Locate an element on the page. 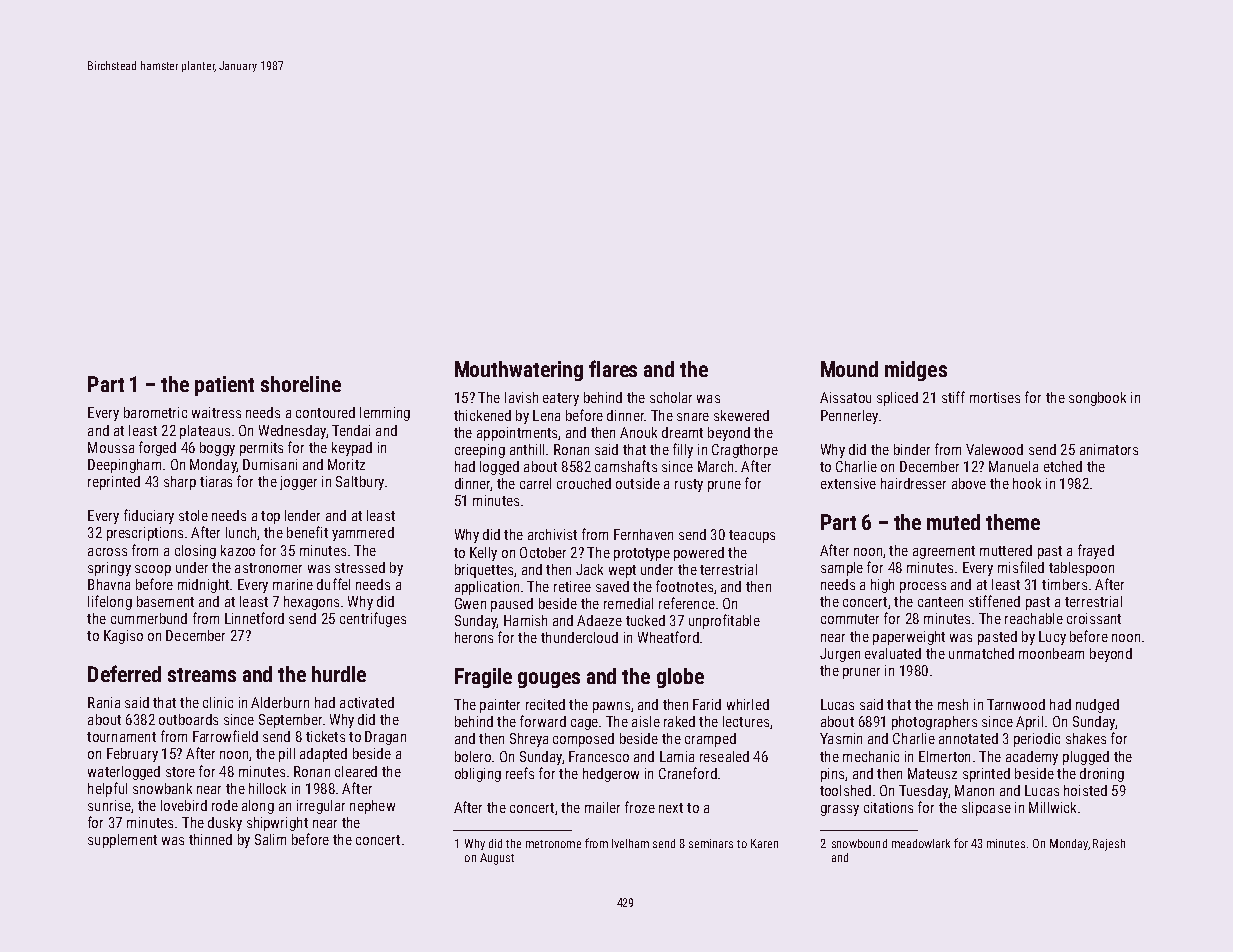 This document has height=952, width=1233. songbook is located at coordinates (1097, 399).
